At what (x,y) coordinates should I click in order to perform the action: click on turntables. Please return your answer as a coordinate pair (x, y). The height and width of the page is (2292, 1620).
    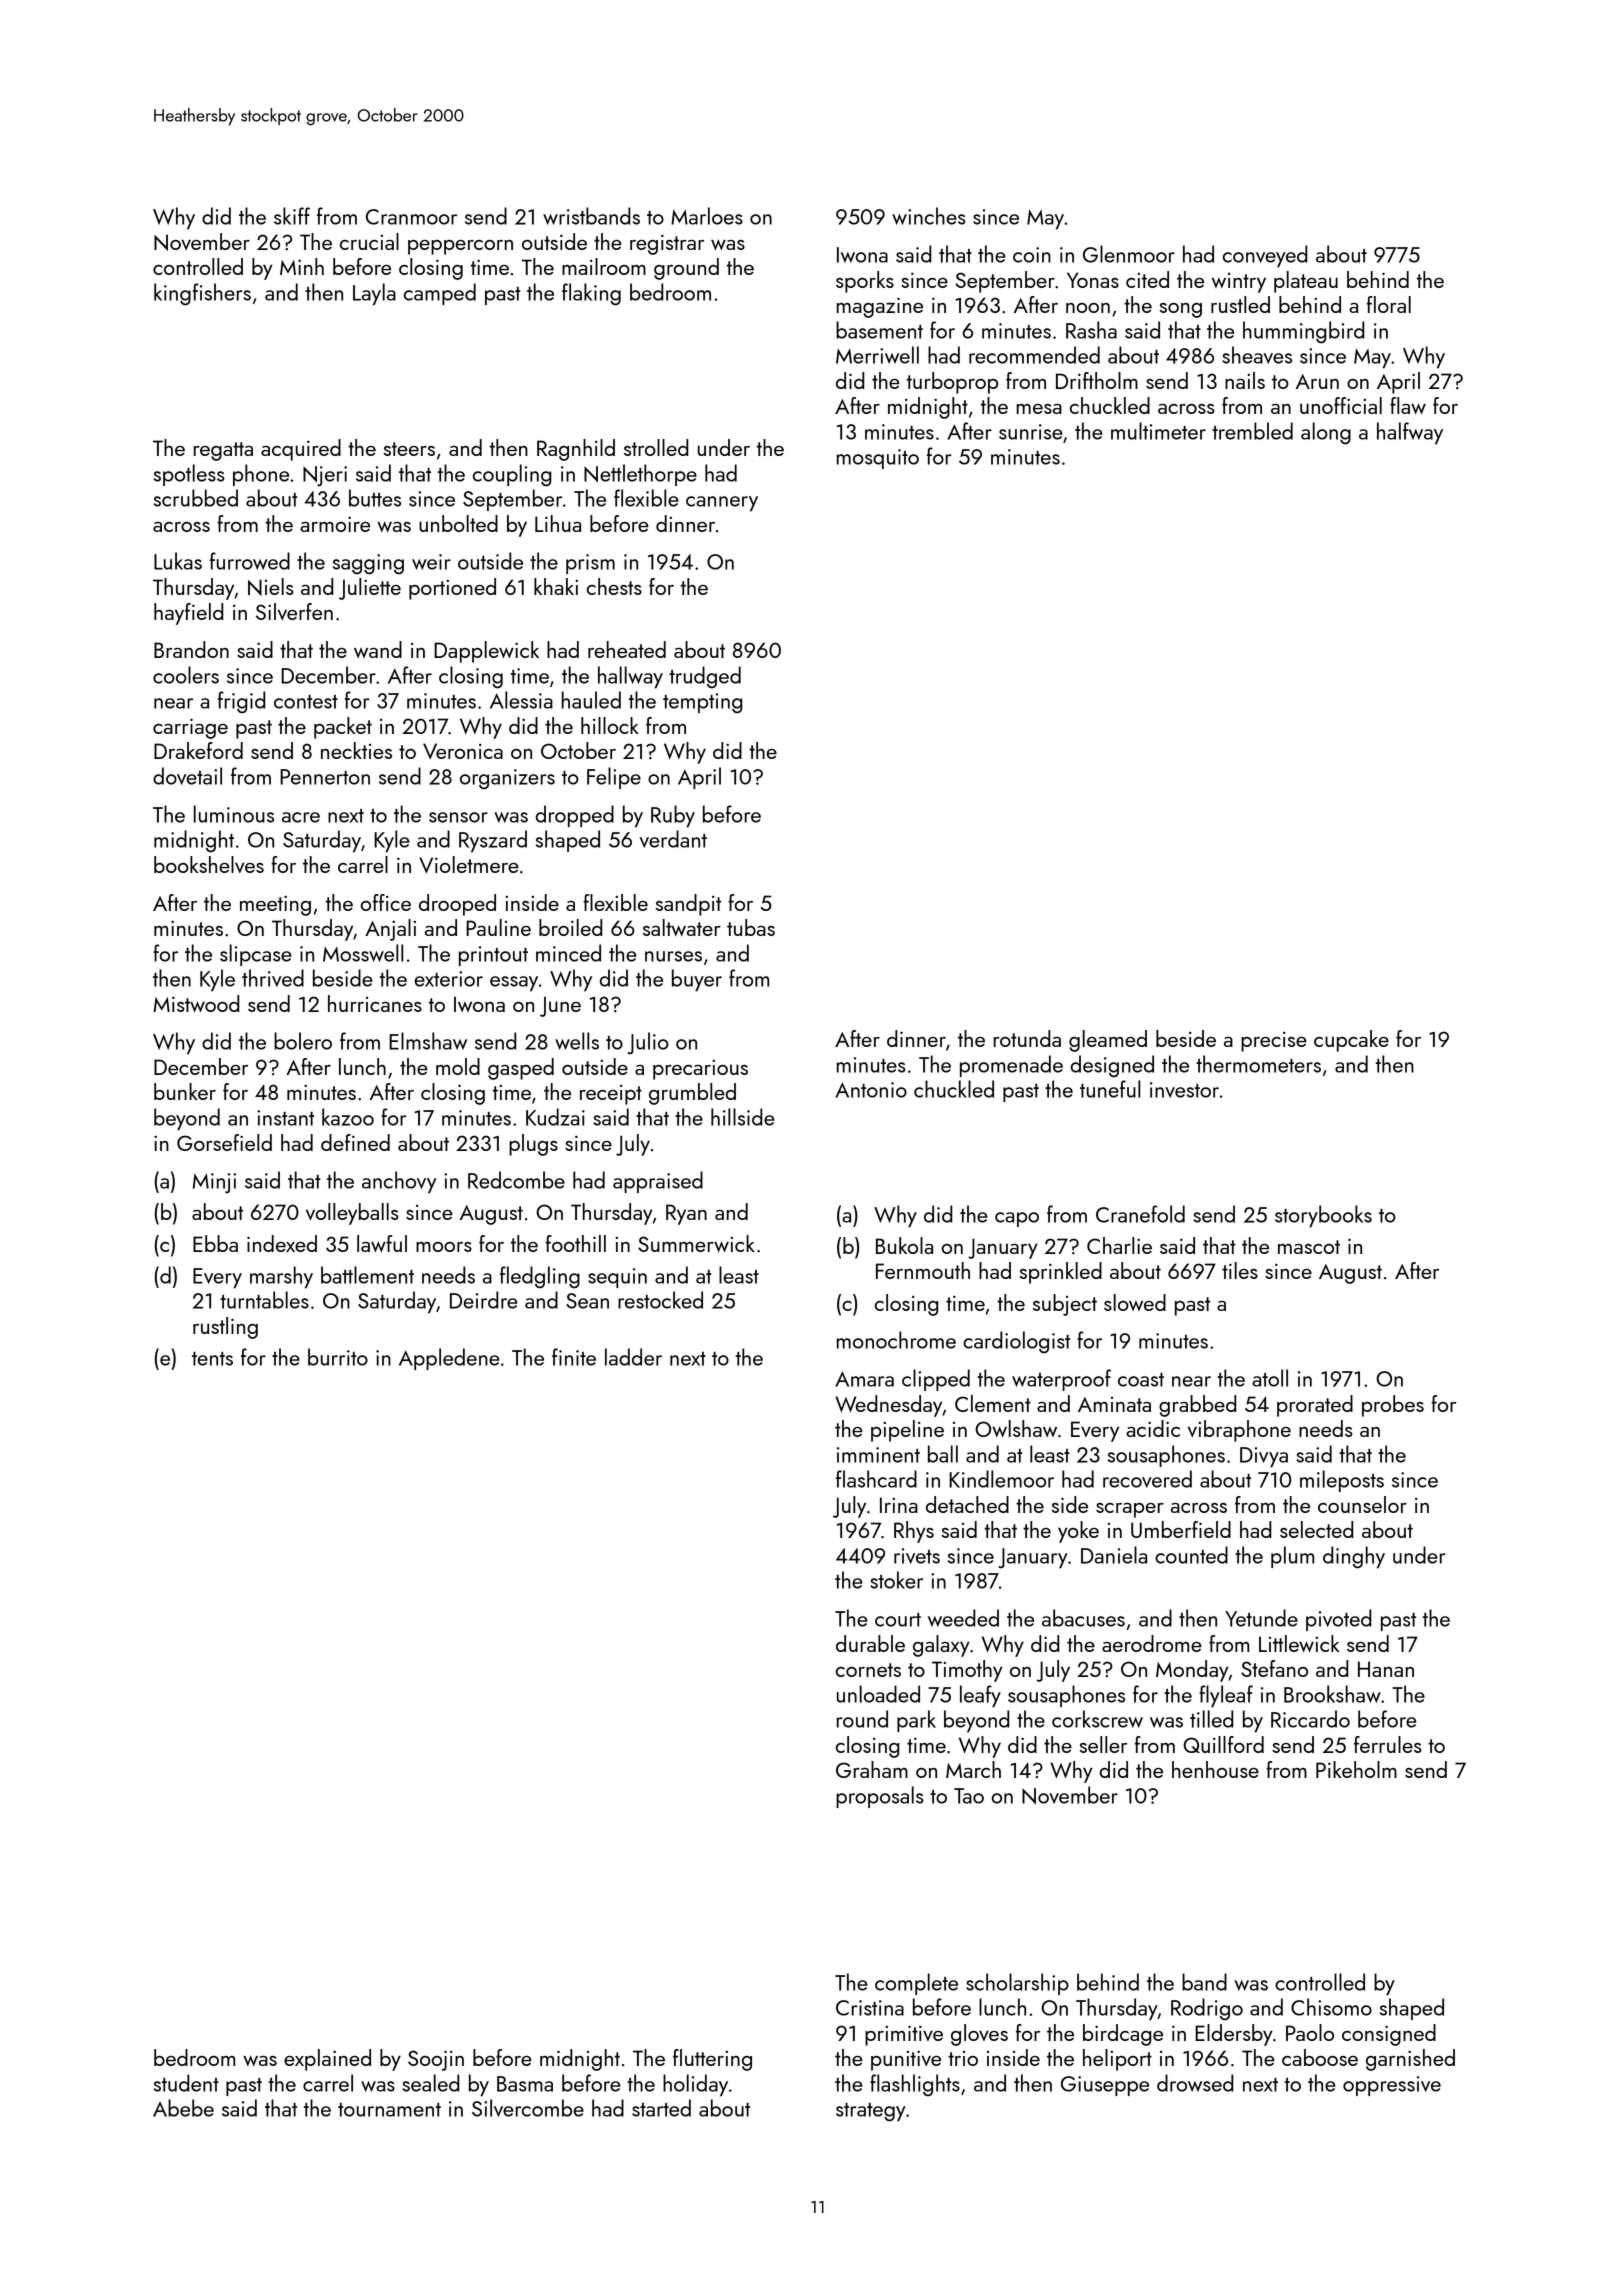
    Looking at the image, I should click on (264, 1300).
